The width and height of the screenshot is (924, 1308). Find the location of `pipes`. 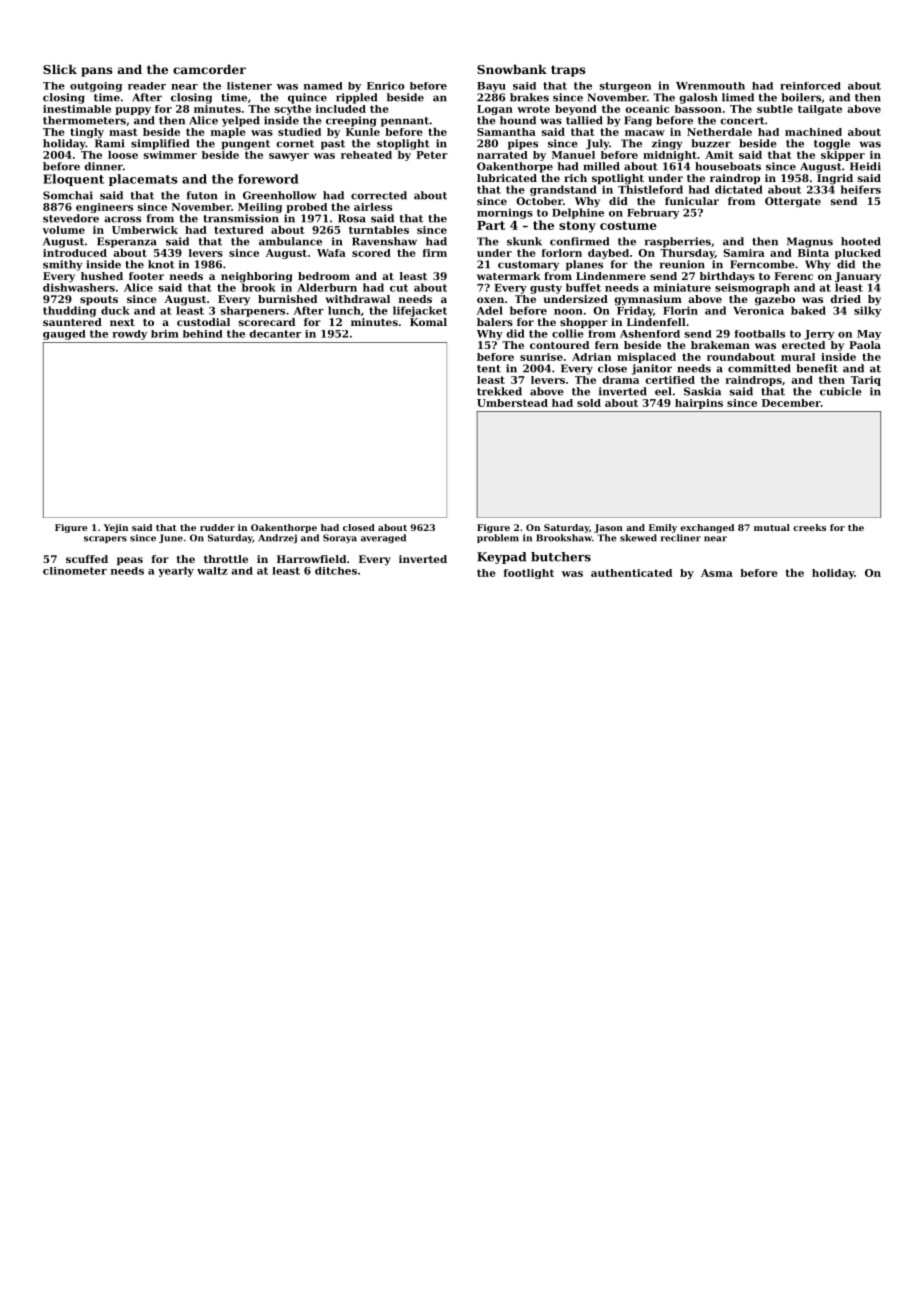

pipes is located at coordinates (523, 144).
